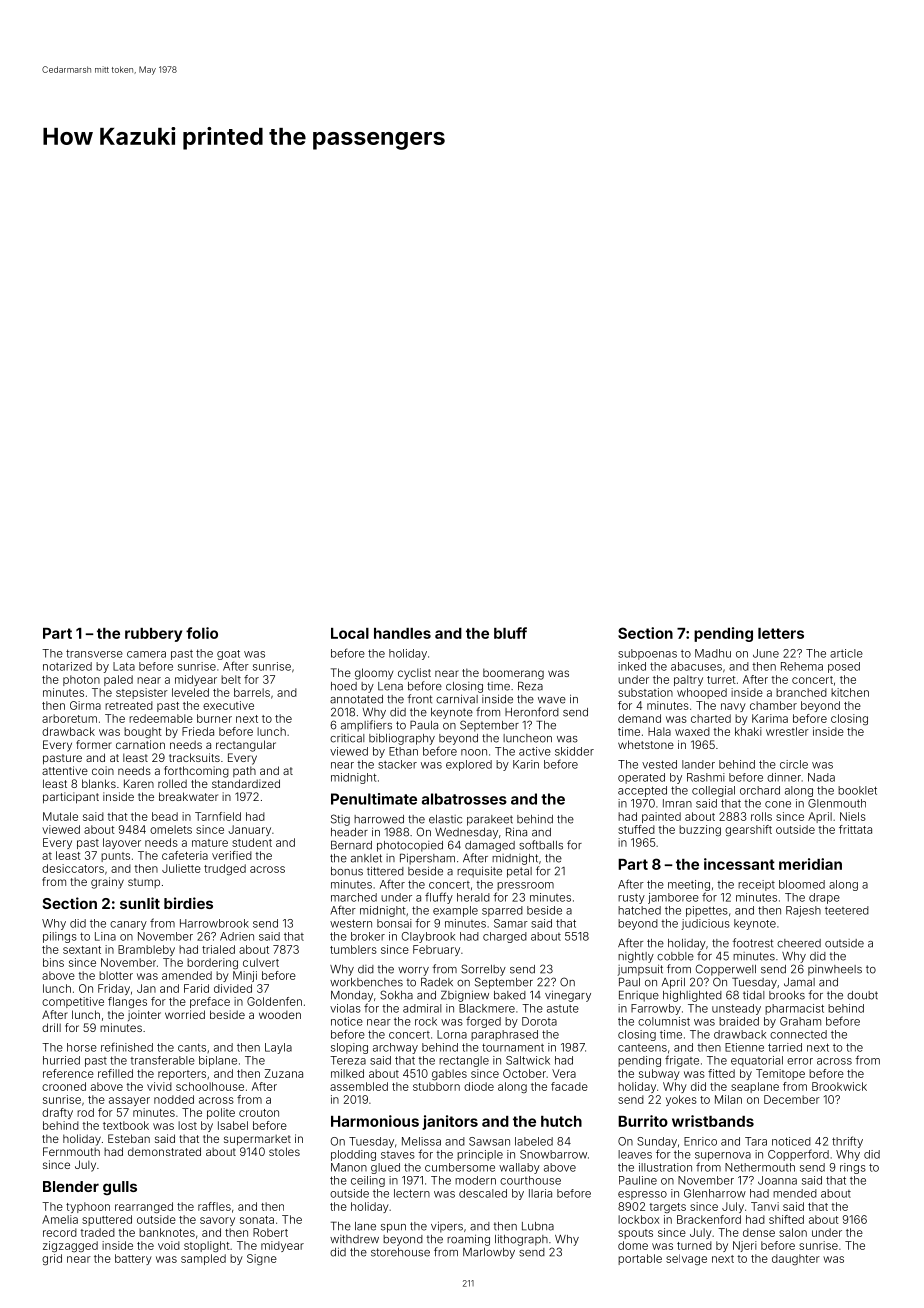  I want to click on Brookwick, so click(839, 1086).
